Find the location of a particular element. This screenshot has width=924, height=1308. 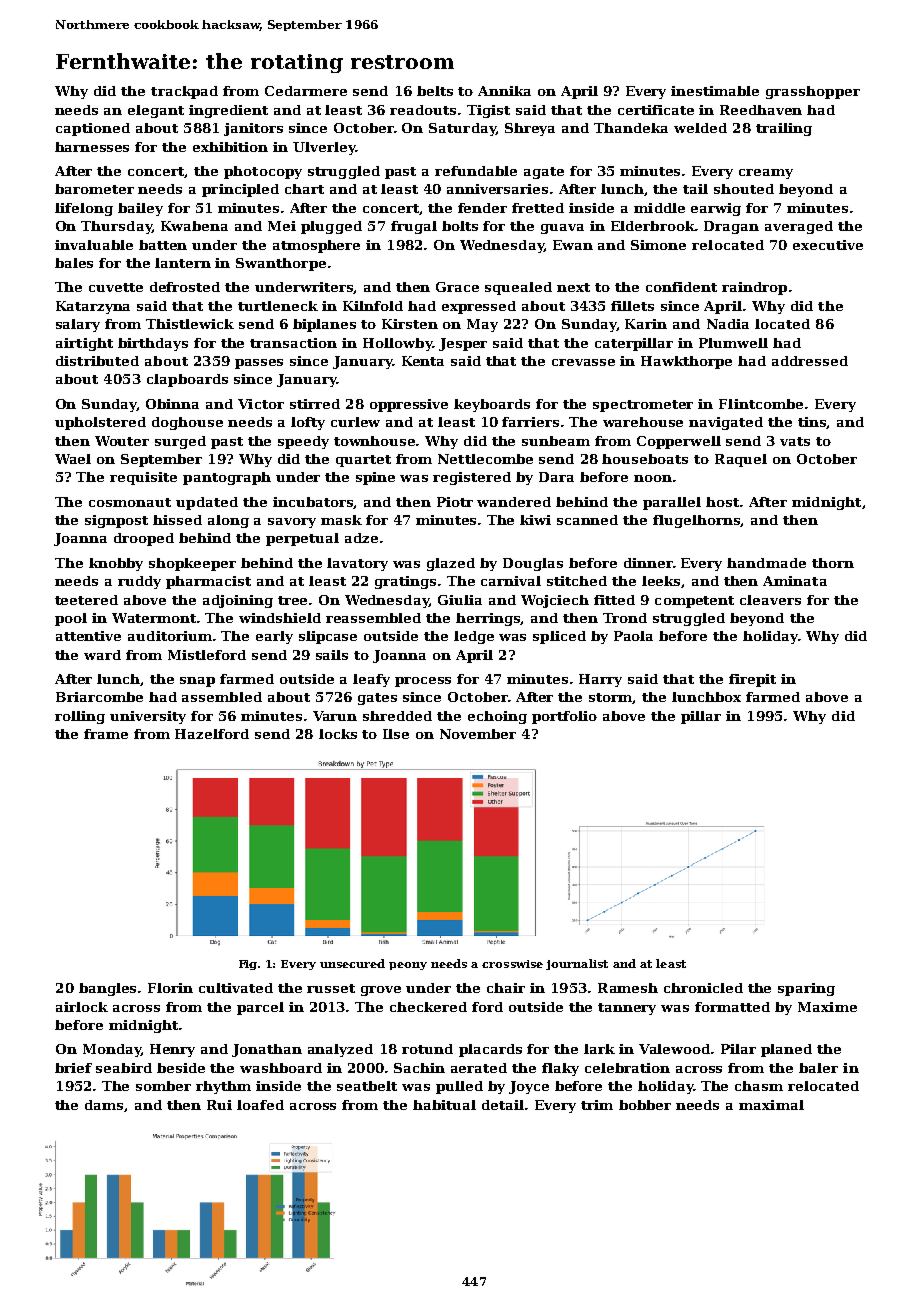

storm is located at coordinates (611, 698).
